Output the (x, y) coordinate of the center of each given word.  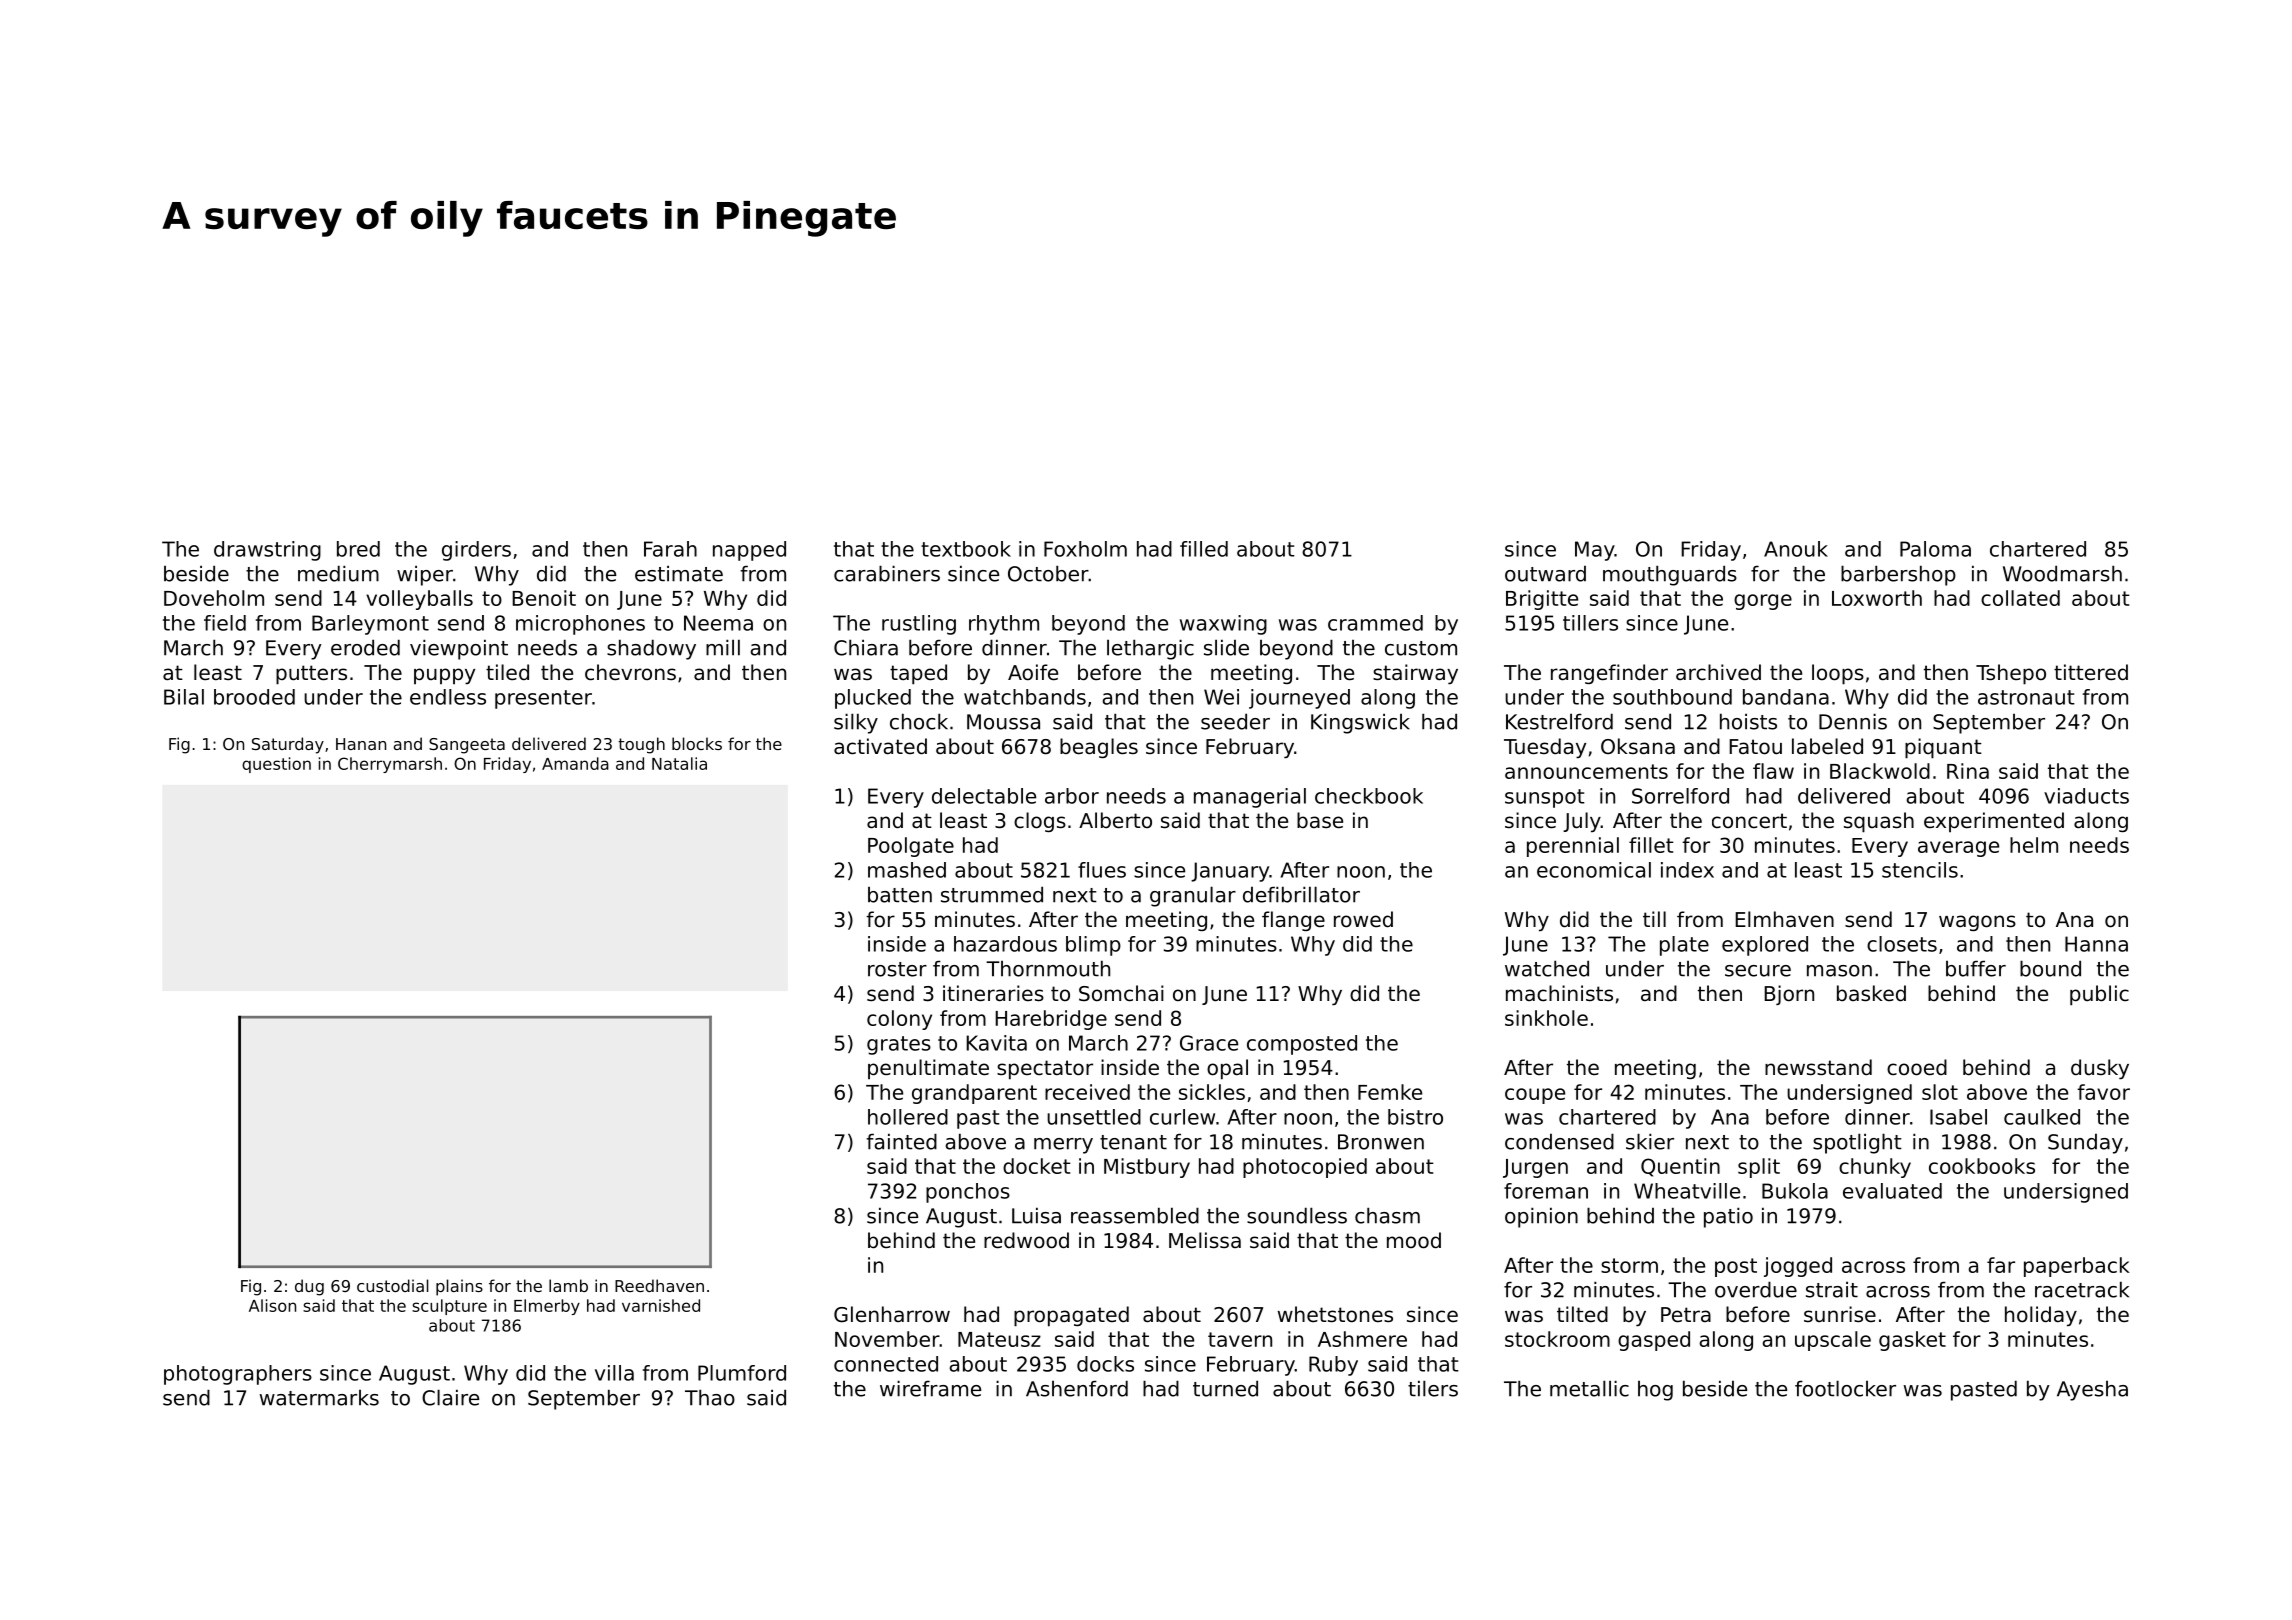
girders (476, 551)
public (2099, 995)
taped (918, 674)
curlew (1182, 1117)
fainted (901, 1141)
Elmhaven (1784, 919)
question (276, 765)
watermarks (319, 1398)
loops (1838, 674)
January (1230, 872)
